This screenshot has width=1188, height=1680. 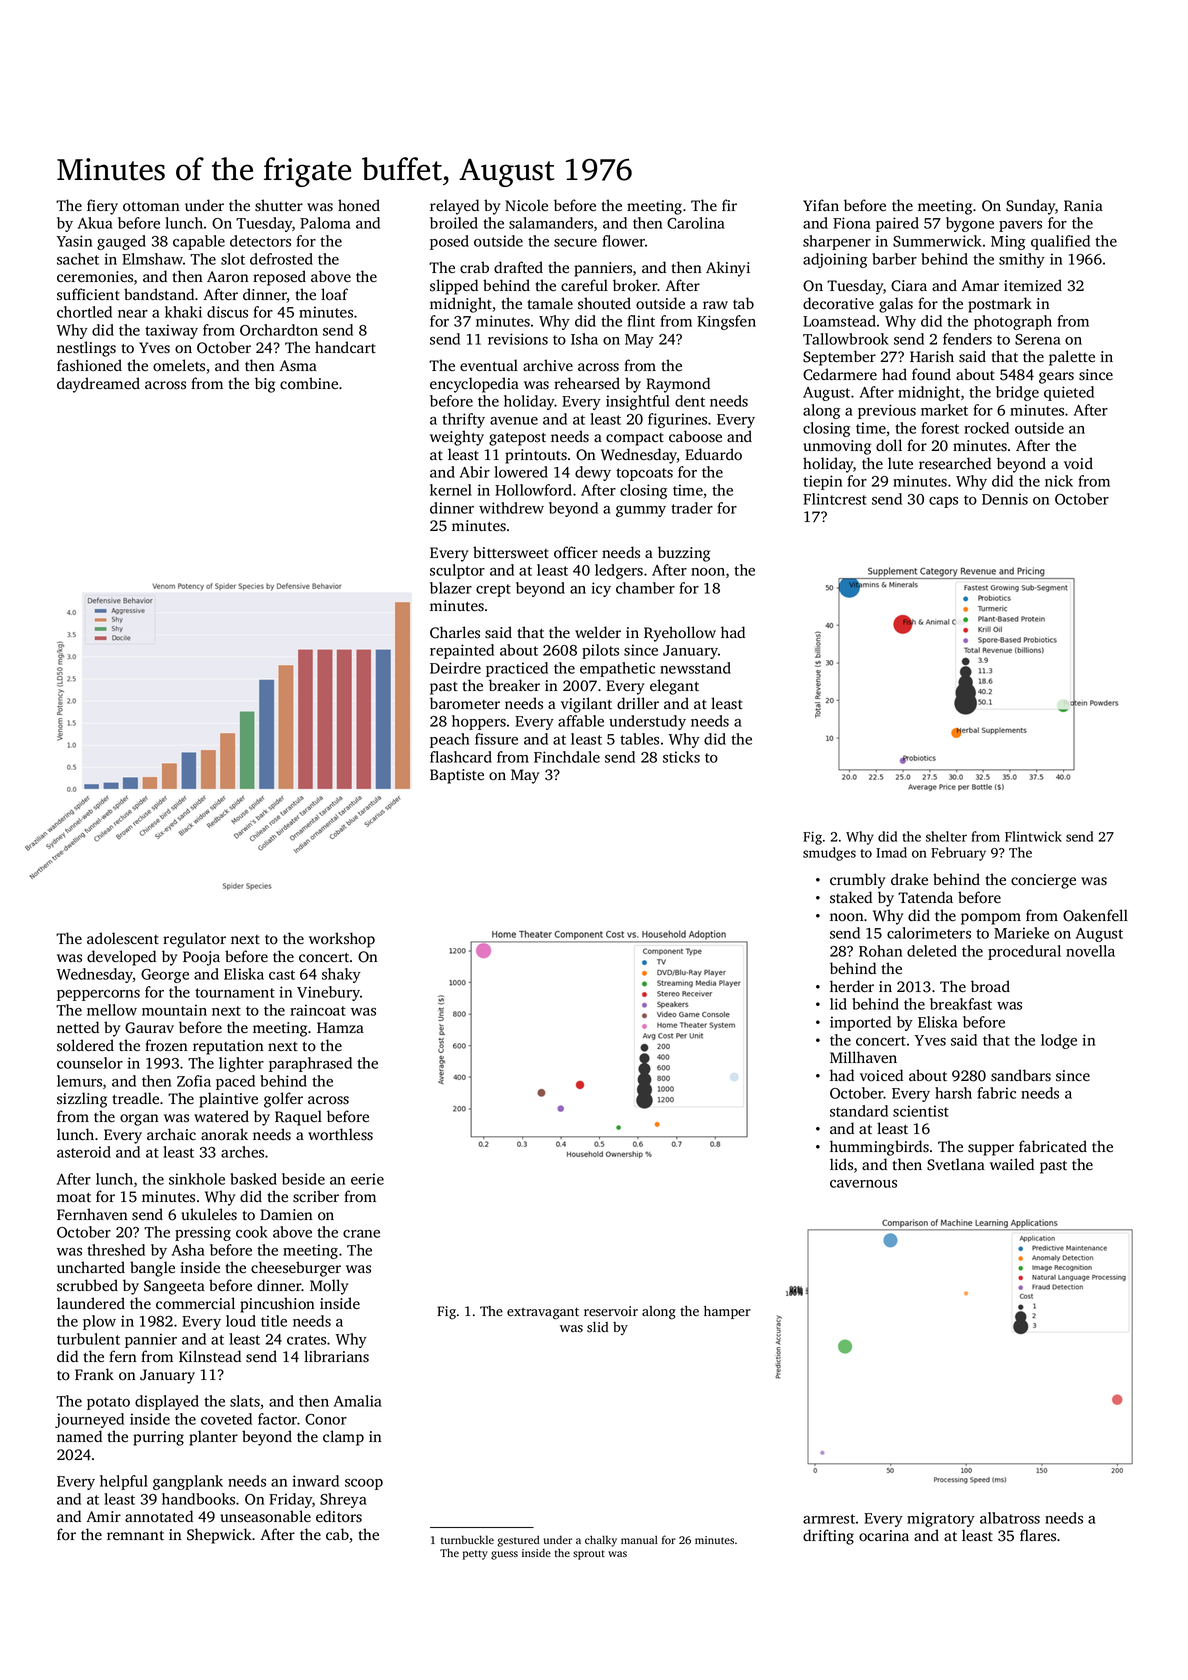 What do you see at coordinates (891, 852) in the screenshot?
I see `Imad` at bounding box center [891, 852].
